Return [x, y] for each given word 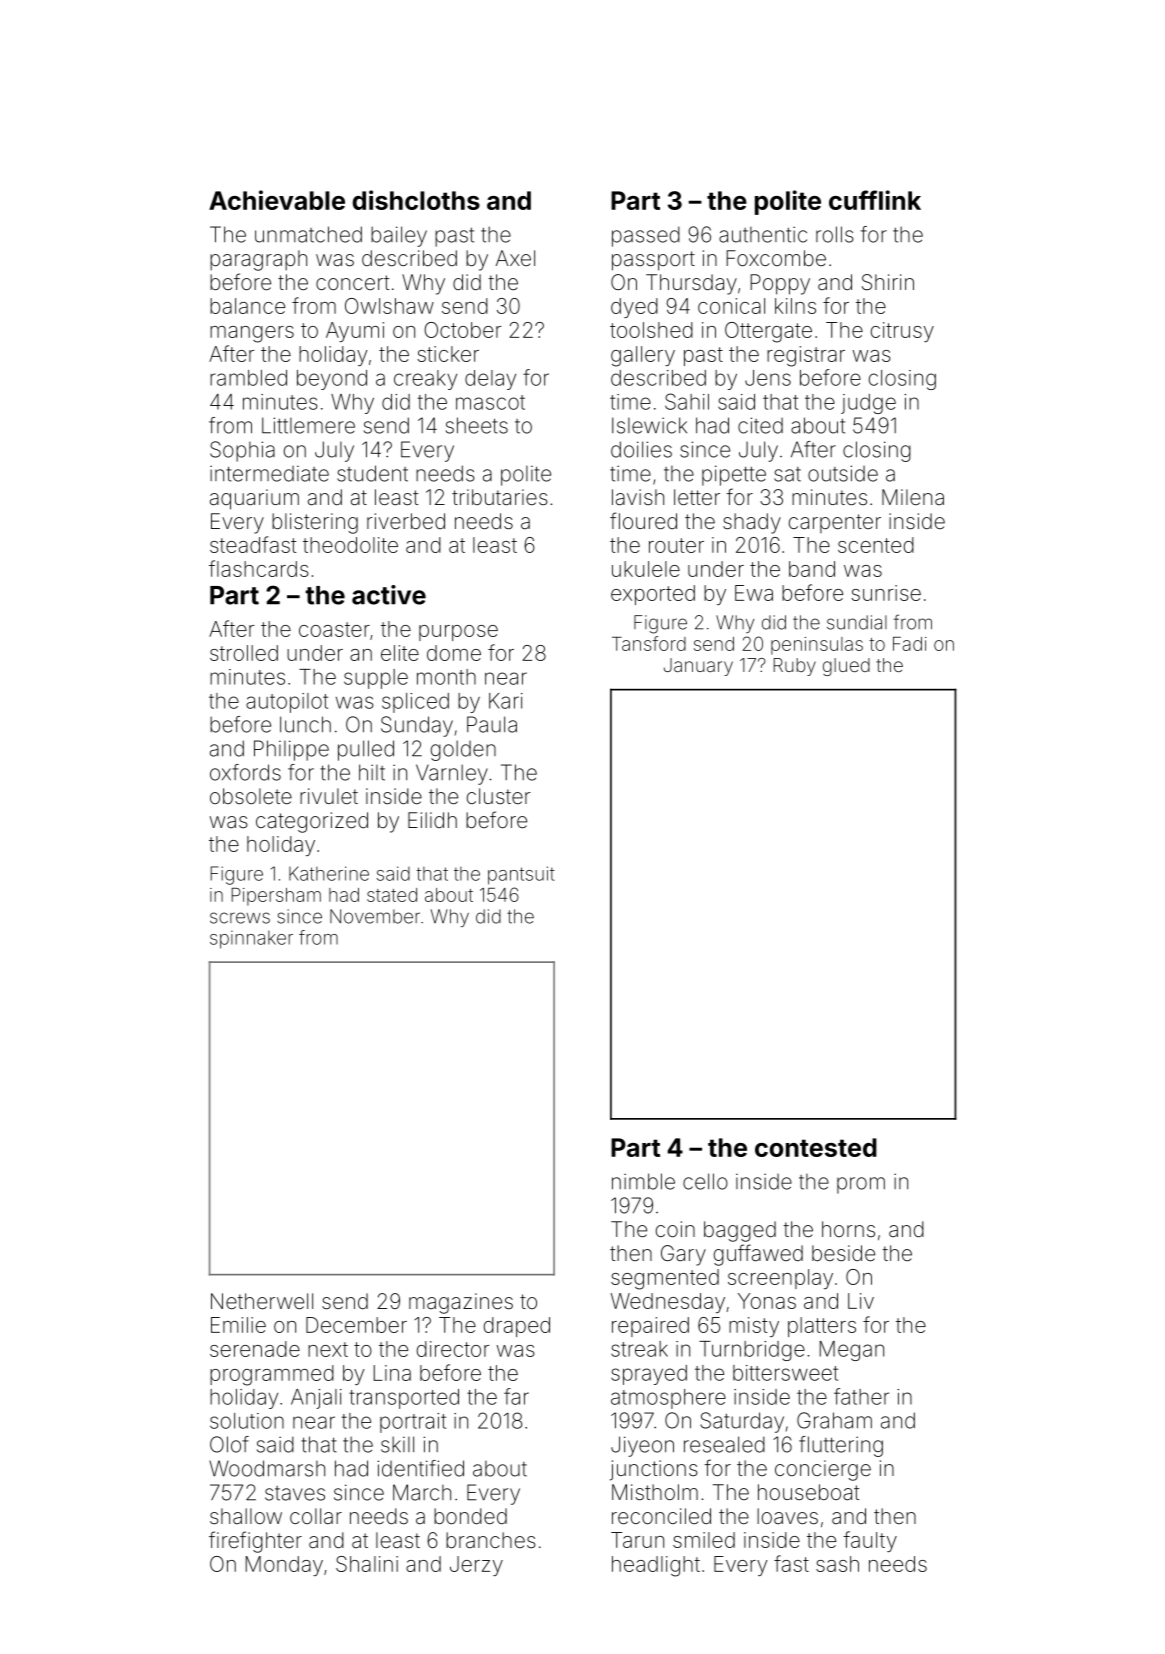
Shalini [367, 1564]
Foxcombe [776, 258]
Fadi [910, 644]
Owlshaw [389, 306]
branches [491, 1540]
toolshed [651, 330]
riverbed [406, 521]
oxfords [245, 772]
